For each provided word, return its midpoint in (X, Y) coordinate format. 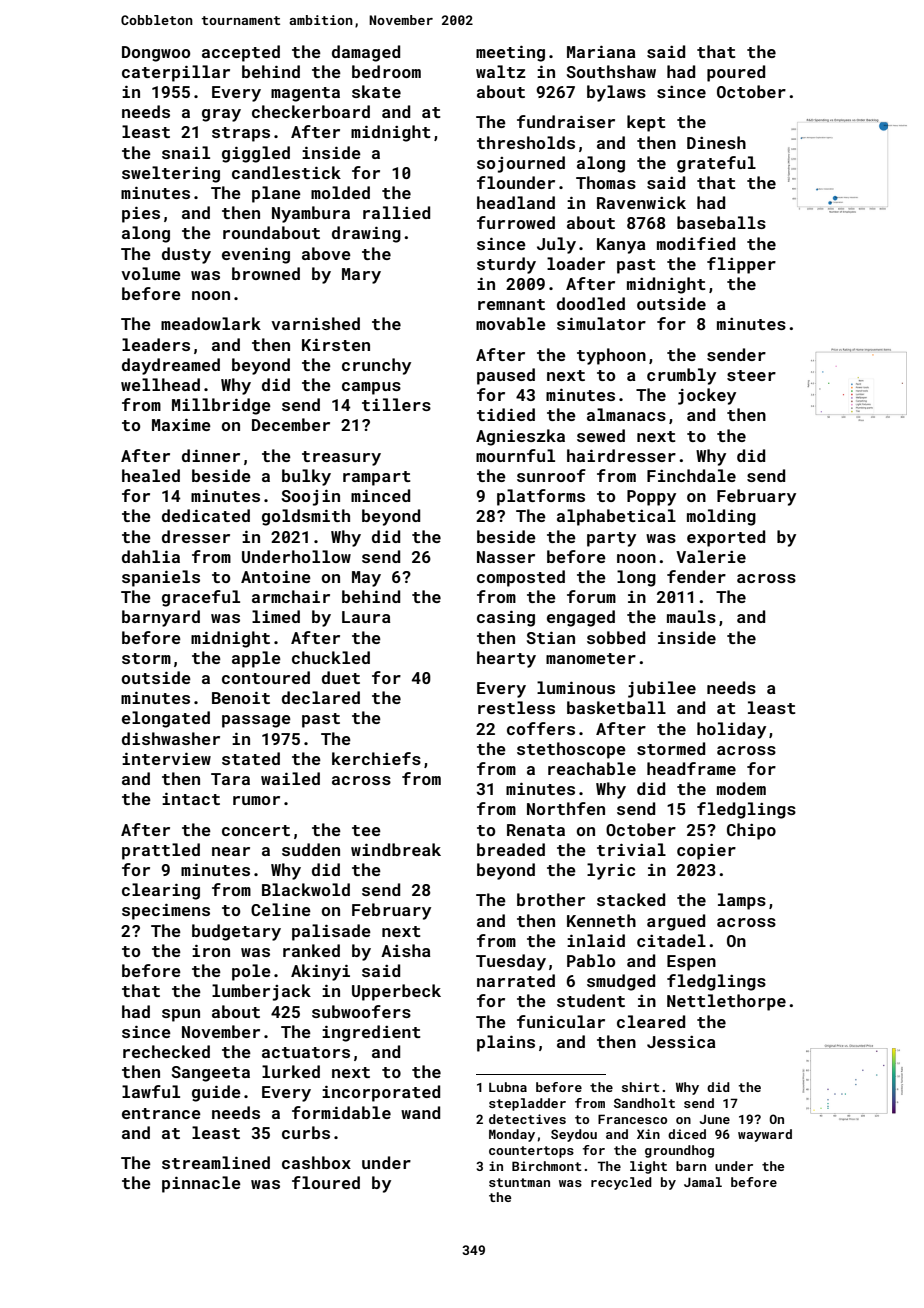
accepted (241, 53)
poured (736, 73)
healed (151, 475)
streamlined (216, 1162)
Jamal (703, 1182)
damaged (366, 53)
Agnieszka (520, 437)
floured (326, 1182)
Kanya (621, 246)
